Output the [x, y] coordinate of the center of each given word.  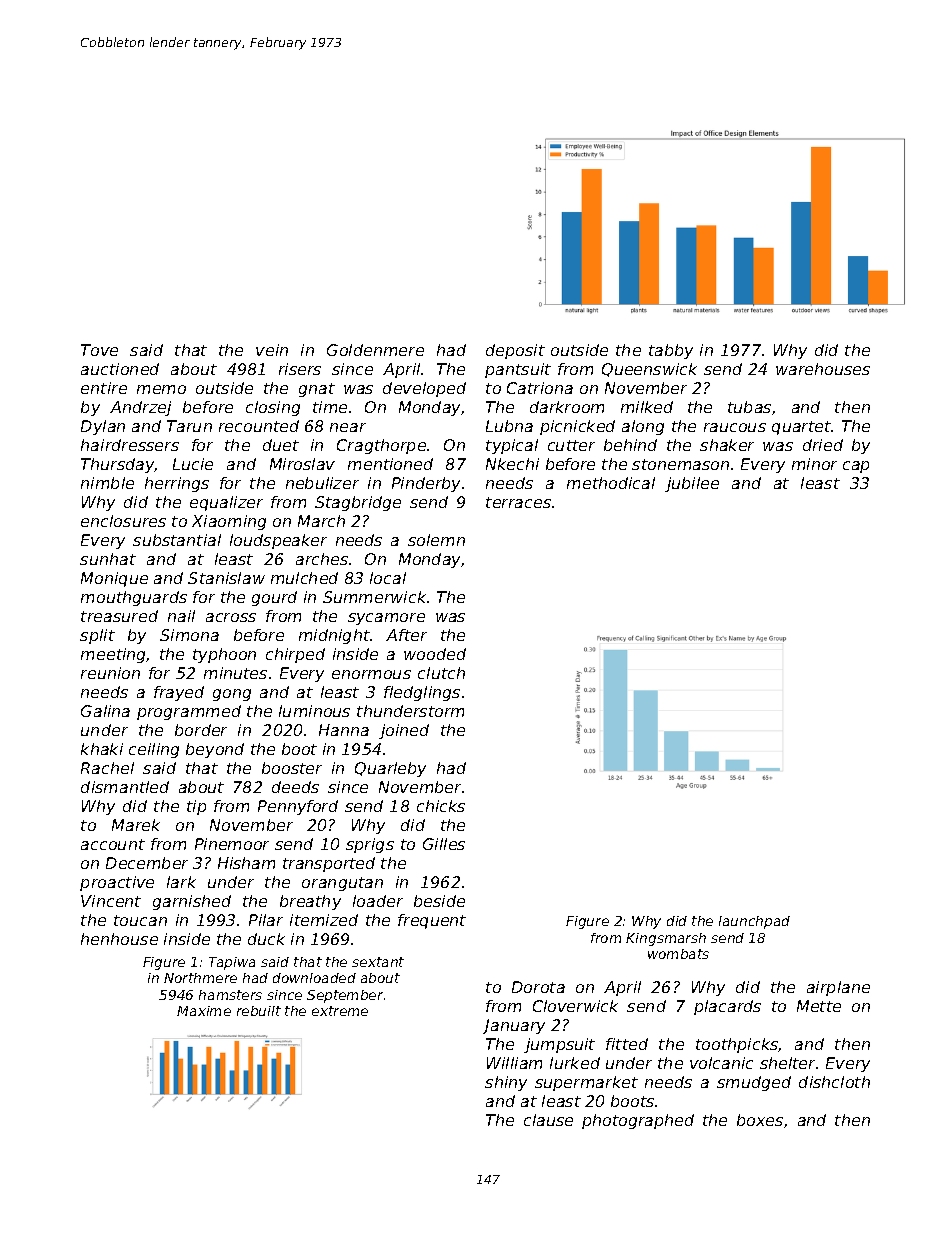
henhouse [119, 939]
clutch [441, 673]
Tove [99, 350]
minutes [235, 673]
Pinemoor [232, 844]
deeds [295, 787]
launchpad [754, 922]
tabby [671, 351]
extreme [340, 1011]
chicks [441, 806]
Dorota [538, 987]
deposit [515, 351]
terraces [518, 502]
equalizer [226, 503]
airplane [838, 988]
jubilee [692, 484]
